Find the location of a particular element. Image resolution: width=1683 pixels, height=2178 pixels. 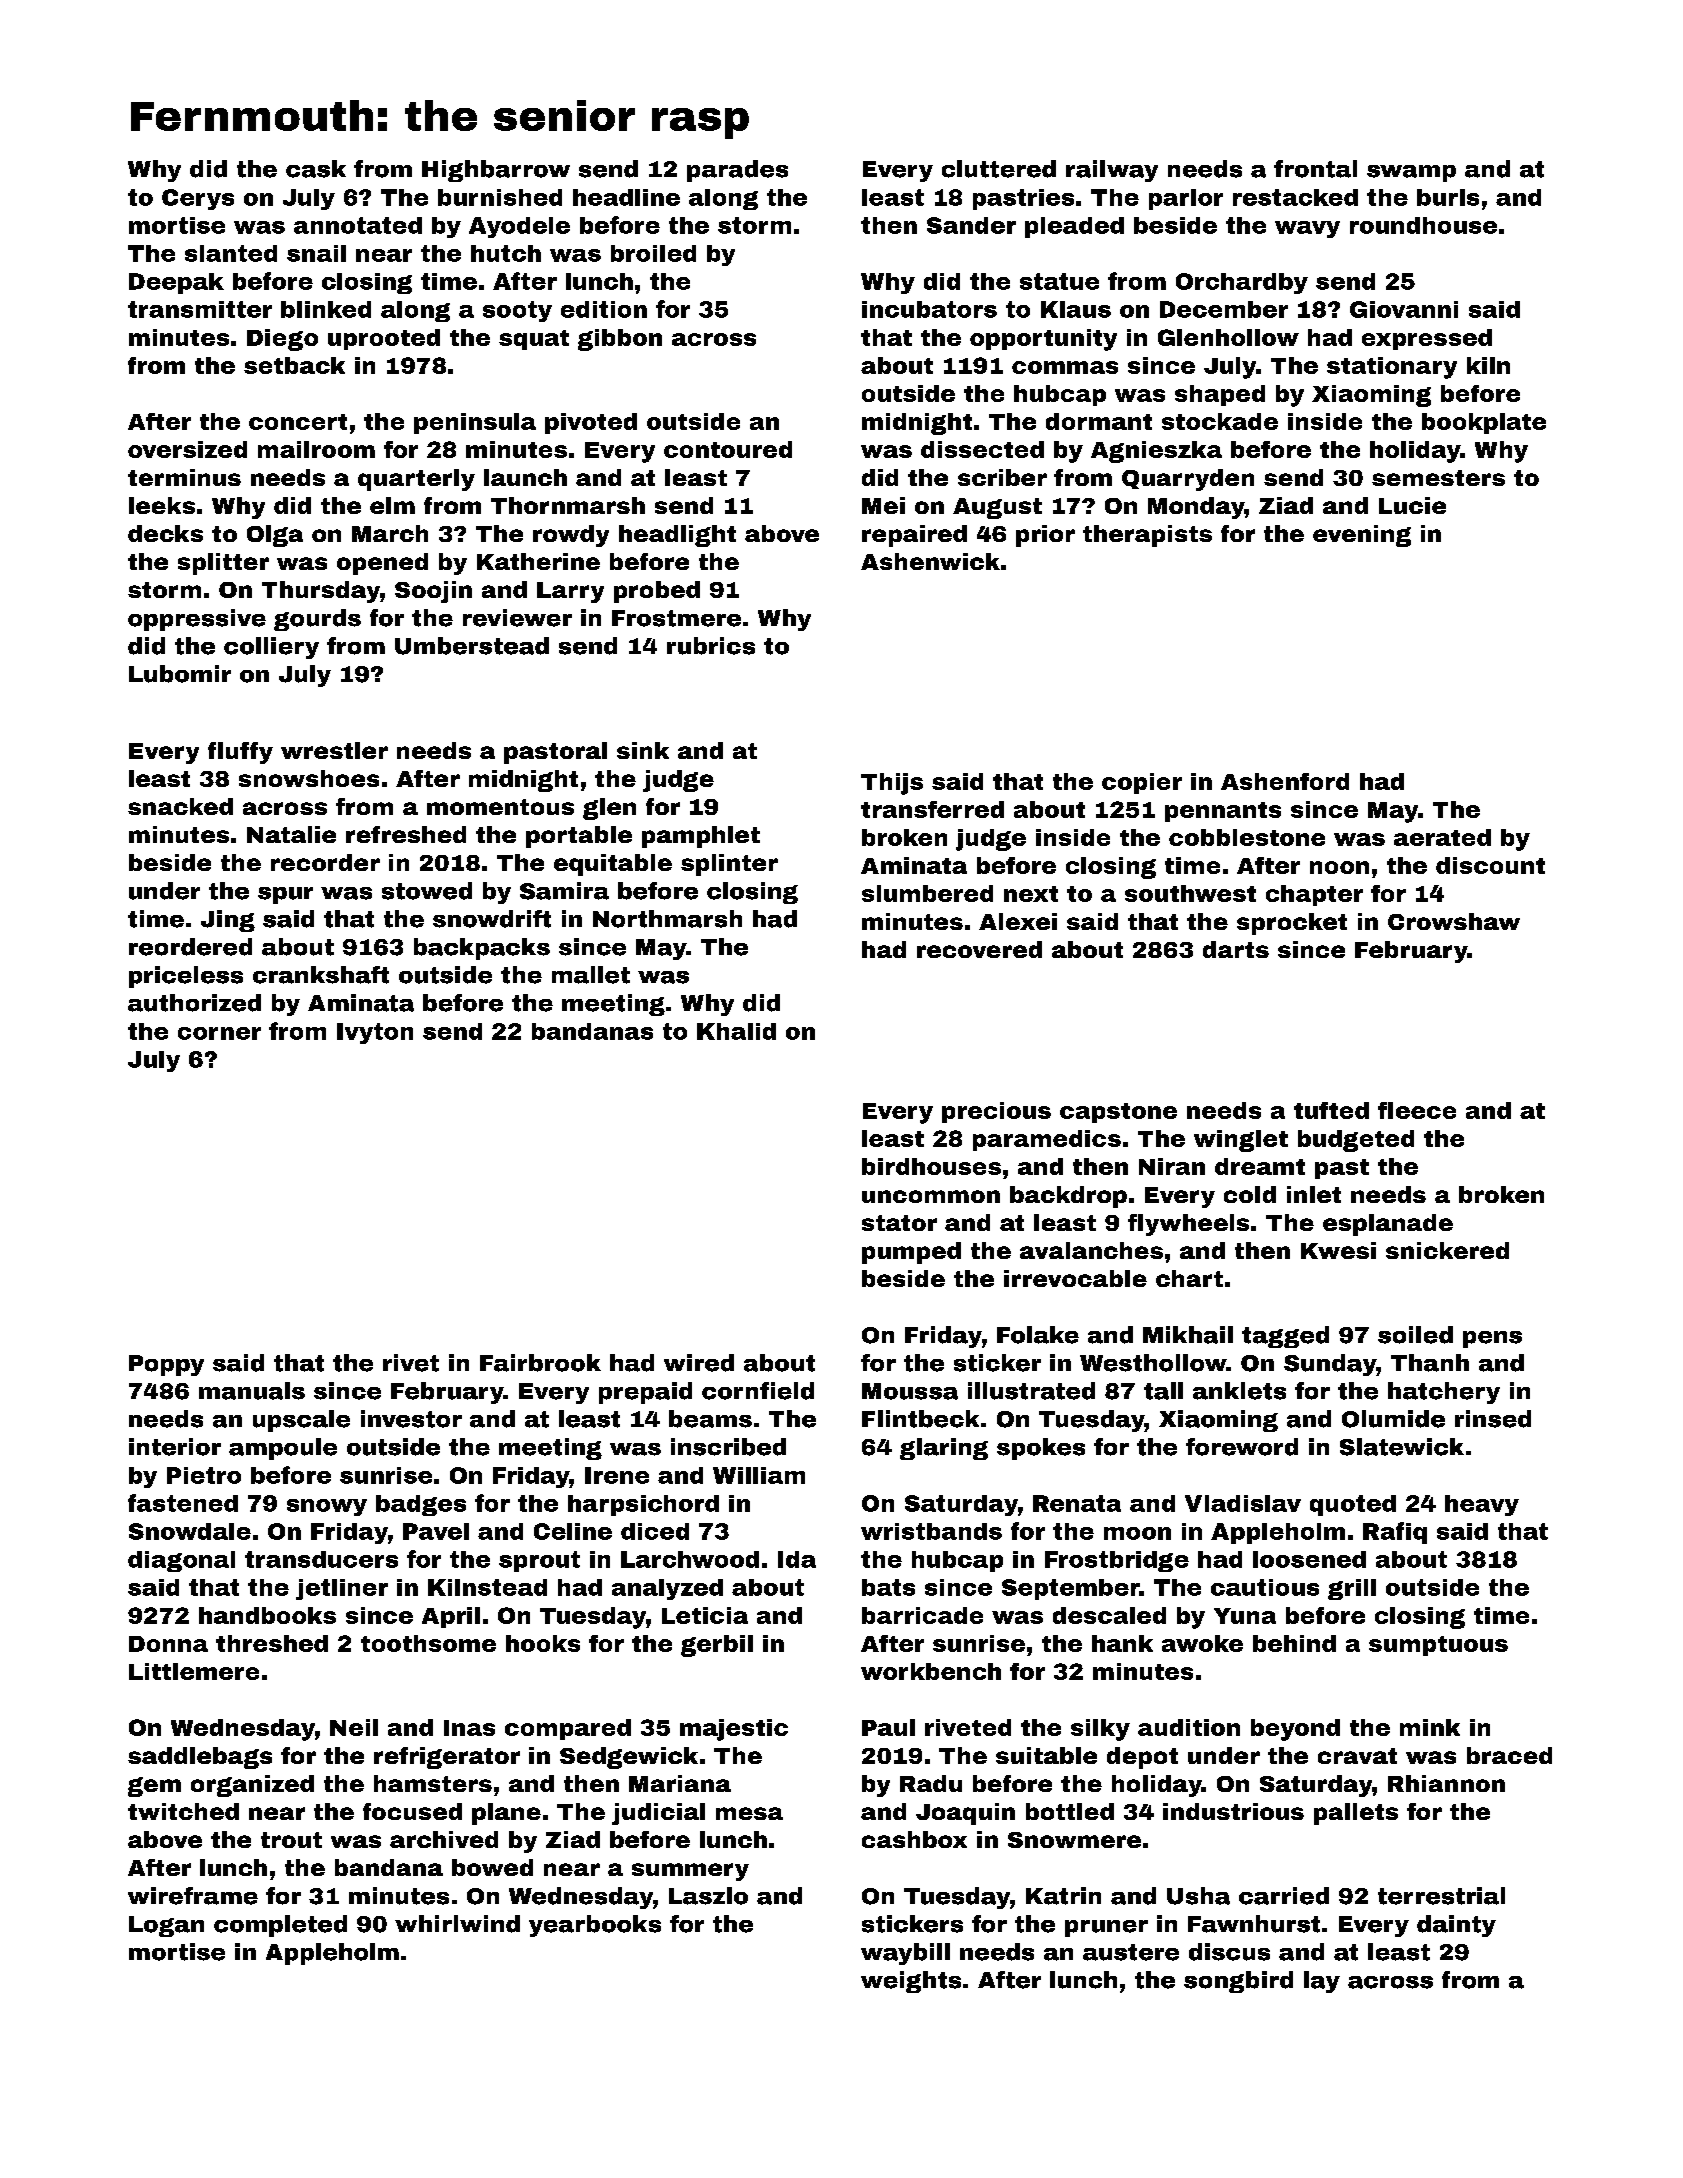

completed is located at coordinates (280, 1926).
